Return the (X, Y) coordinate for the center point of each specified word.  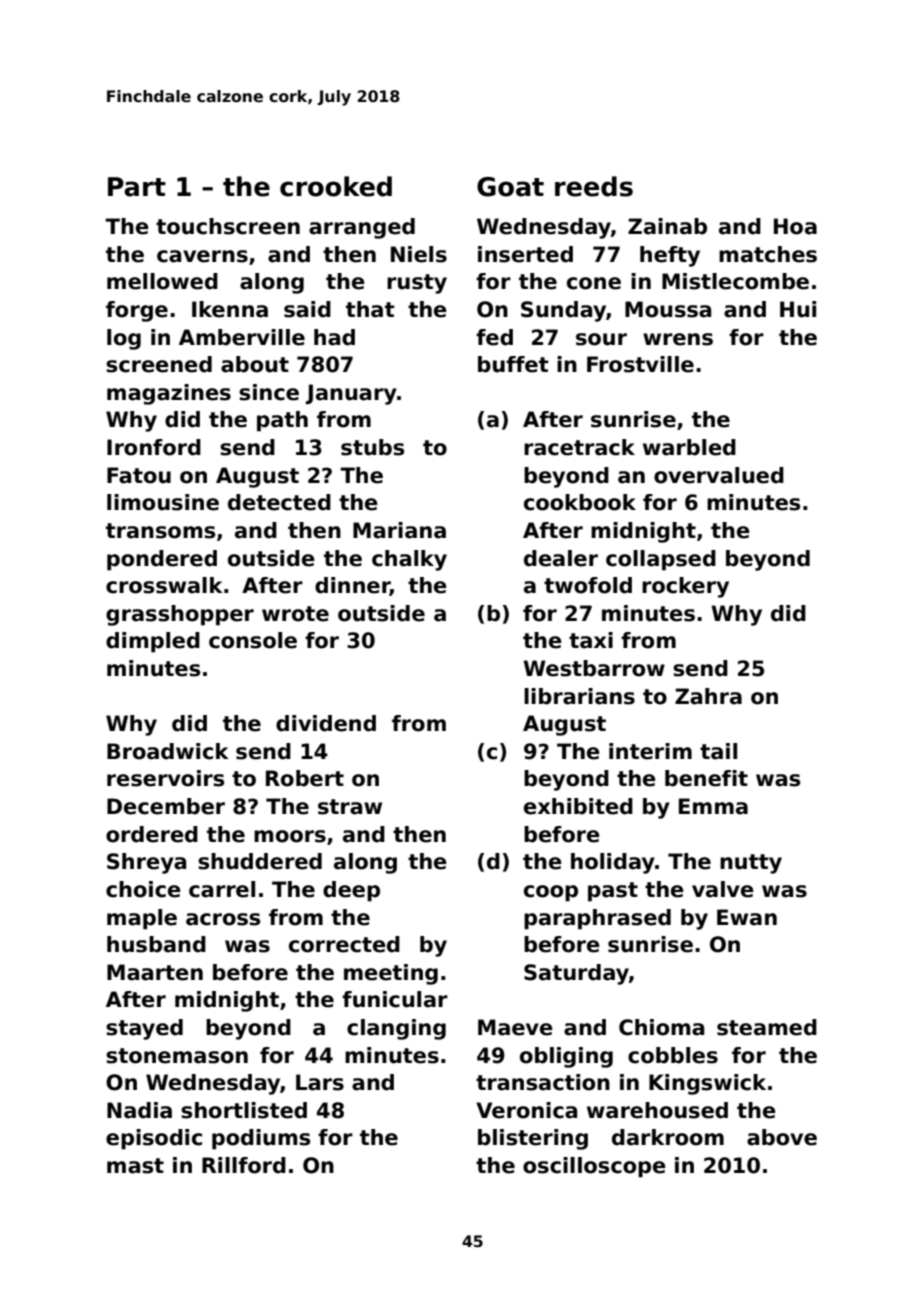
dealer (561, 558)
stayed (144, 1029)
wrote (295, 614)
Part (137, 187)
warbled (689, 447)
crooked (336, 186)
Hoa (795, 226)
